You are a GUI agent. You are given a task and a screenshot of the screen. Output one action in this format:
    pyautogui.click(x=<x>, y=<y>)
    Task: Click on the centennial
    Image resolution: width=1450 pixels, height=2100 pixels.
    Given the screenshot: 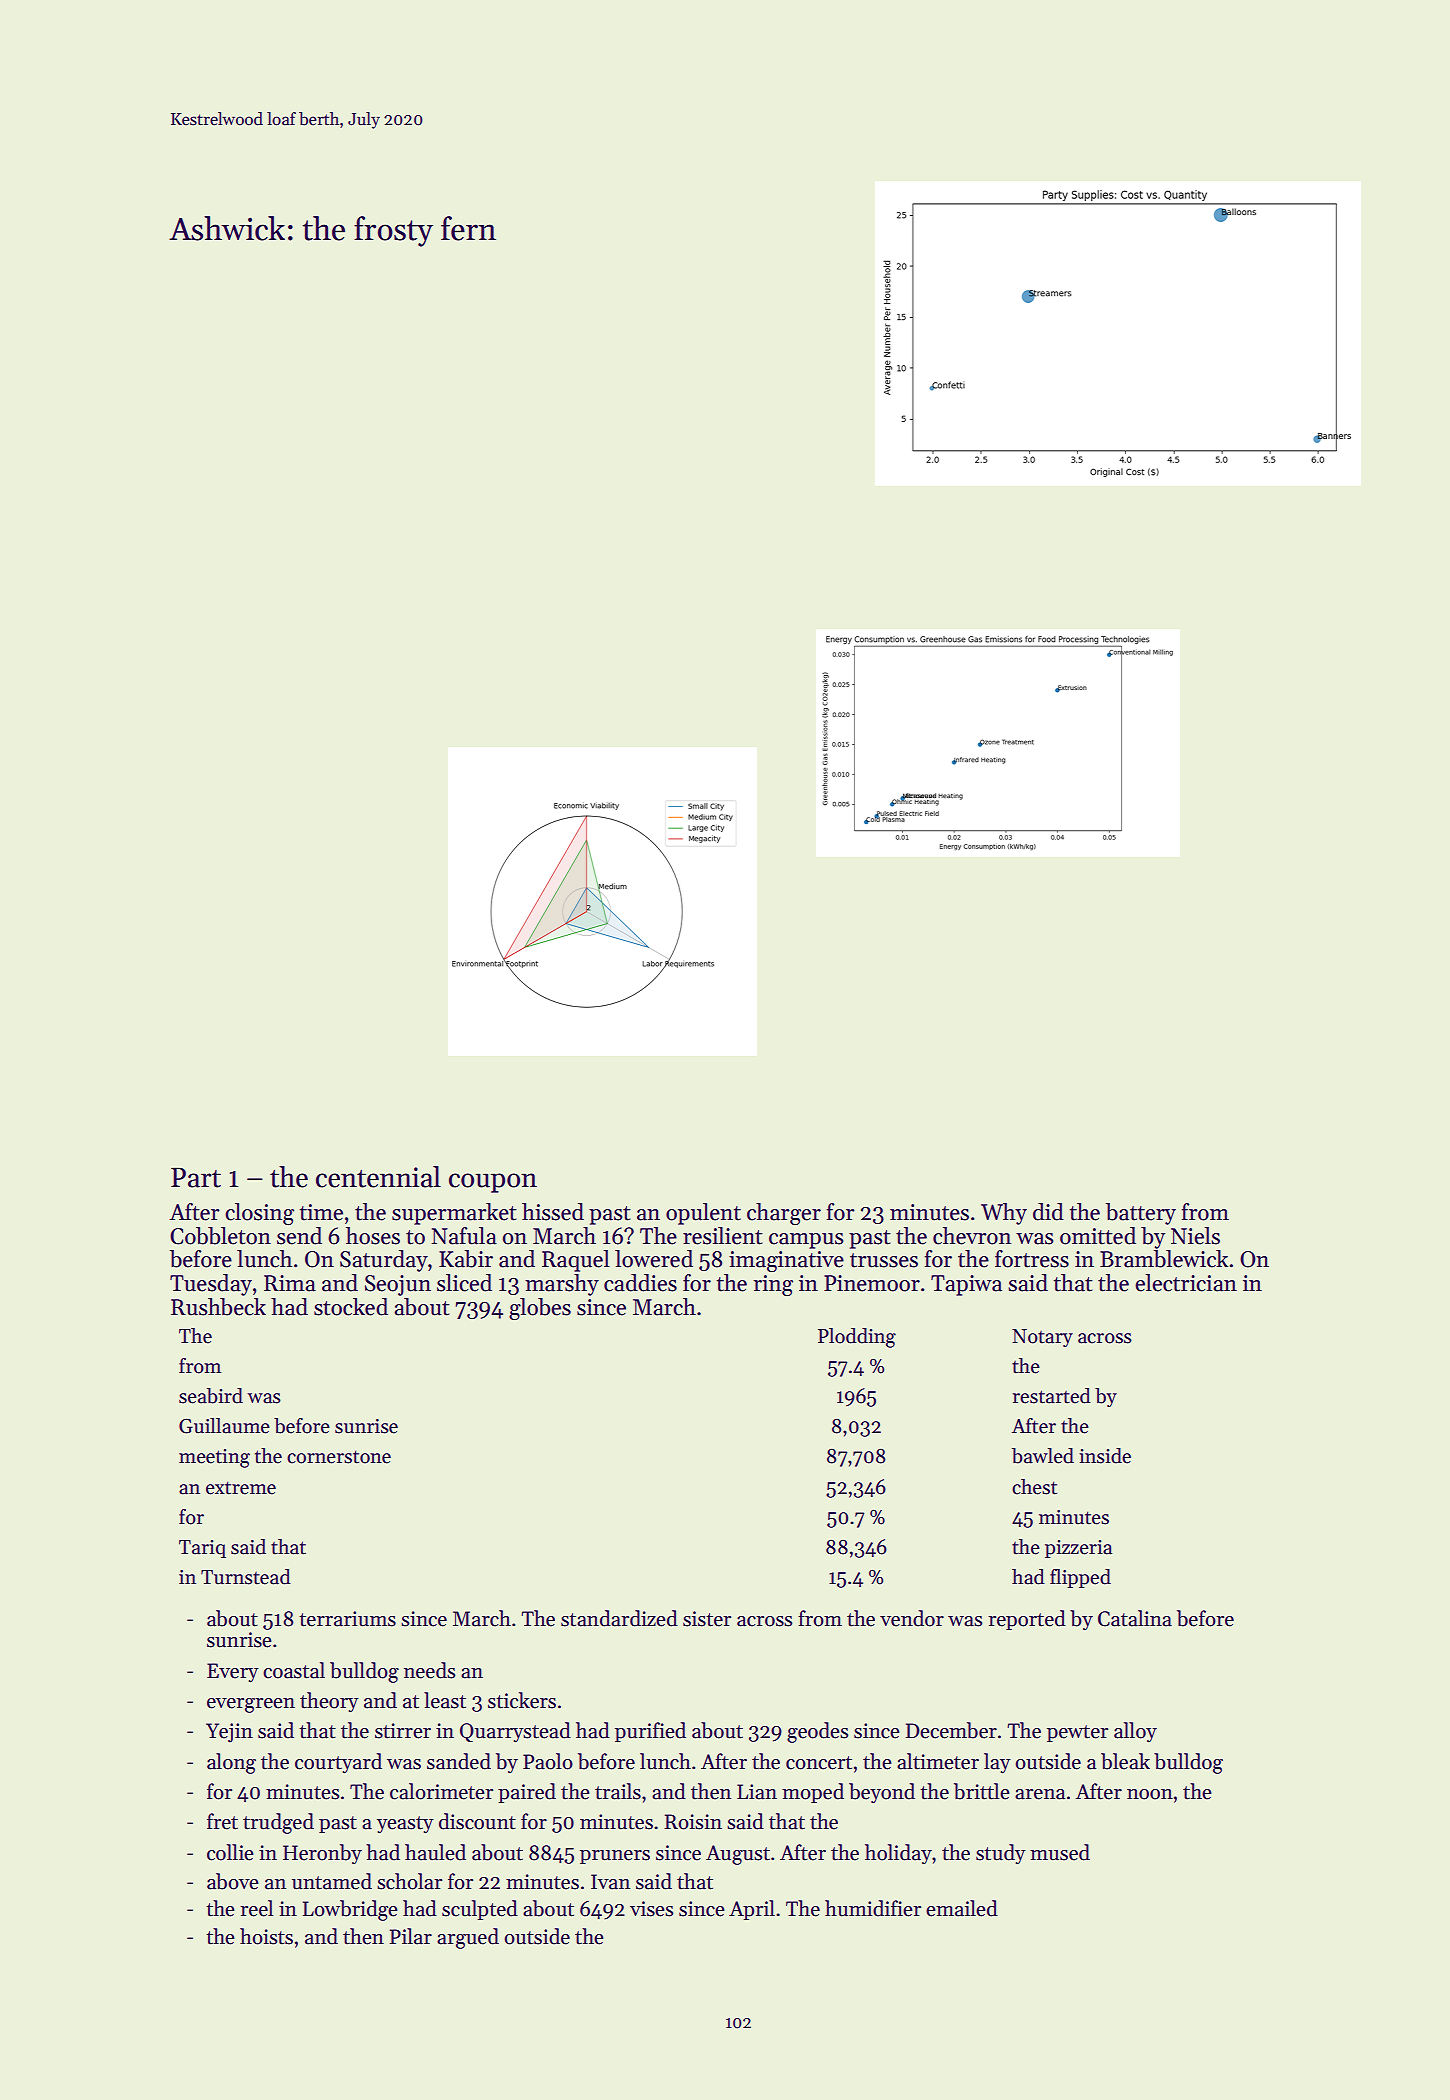 What is the action you would take?
    pyautogui.click(x=378, y=1177)
